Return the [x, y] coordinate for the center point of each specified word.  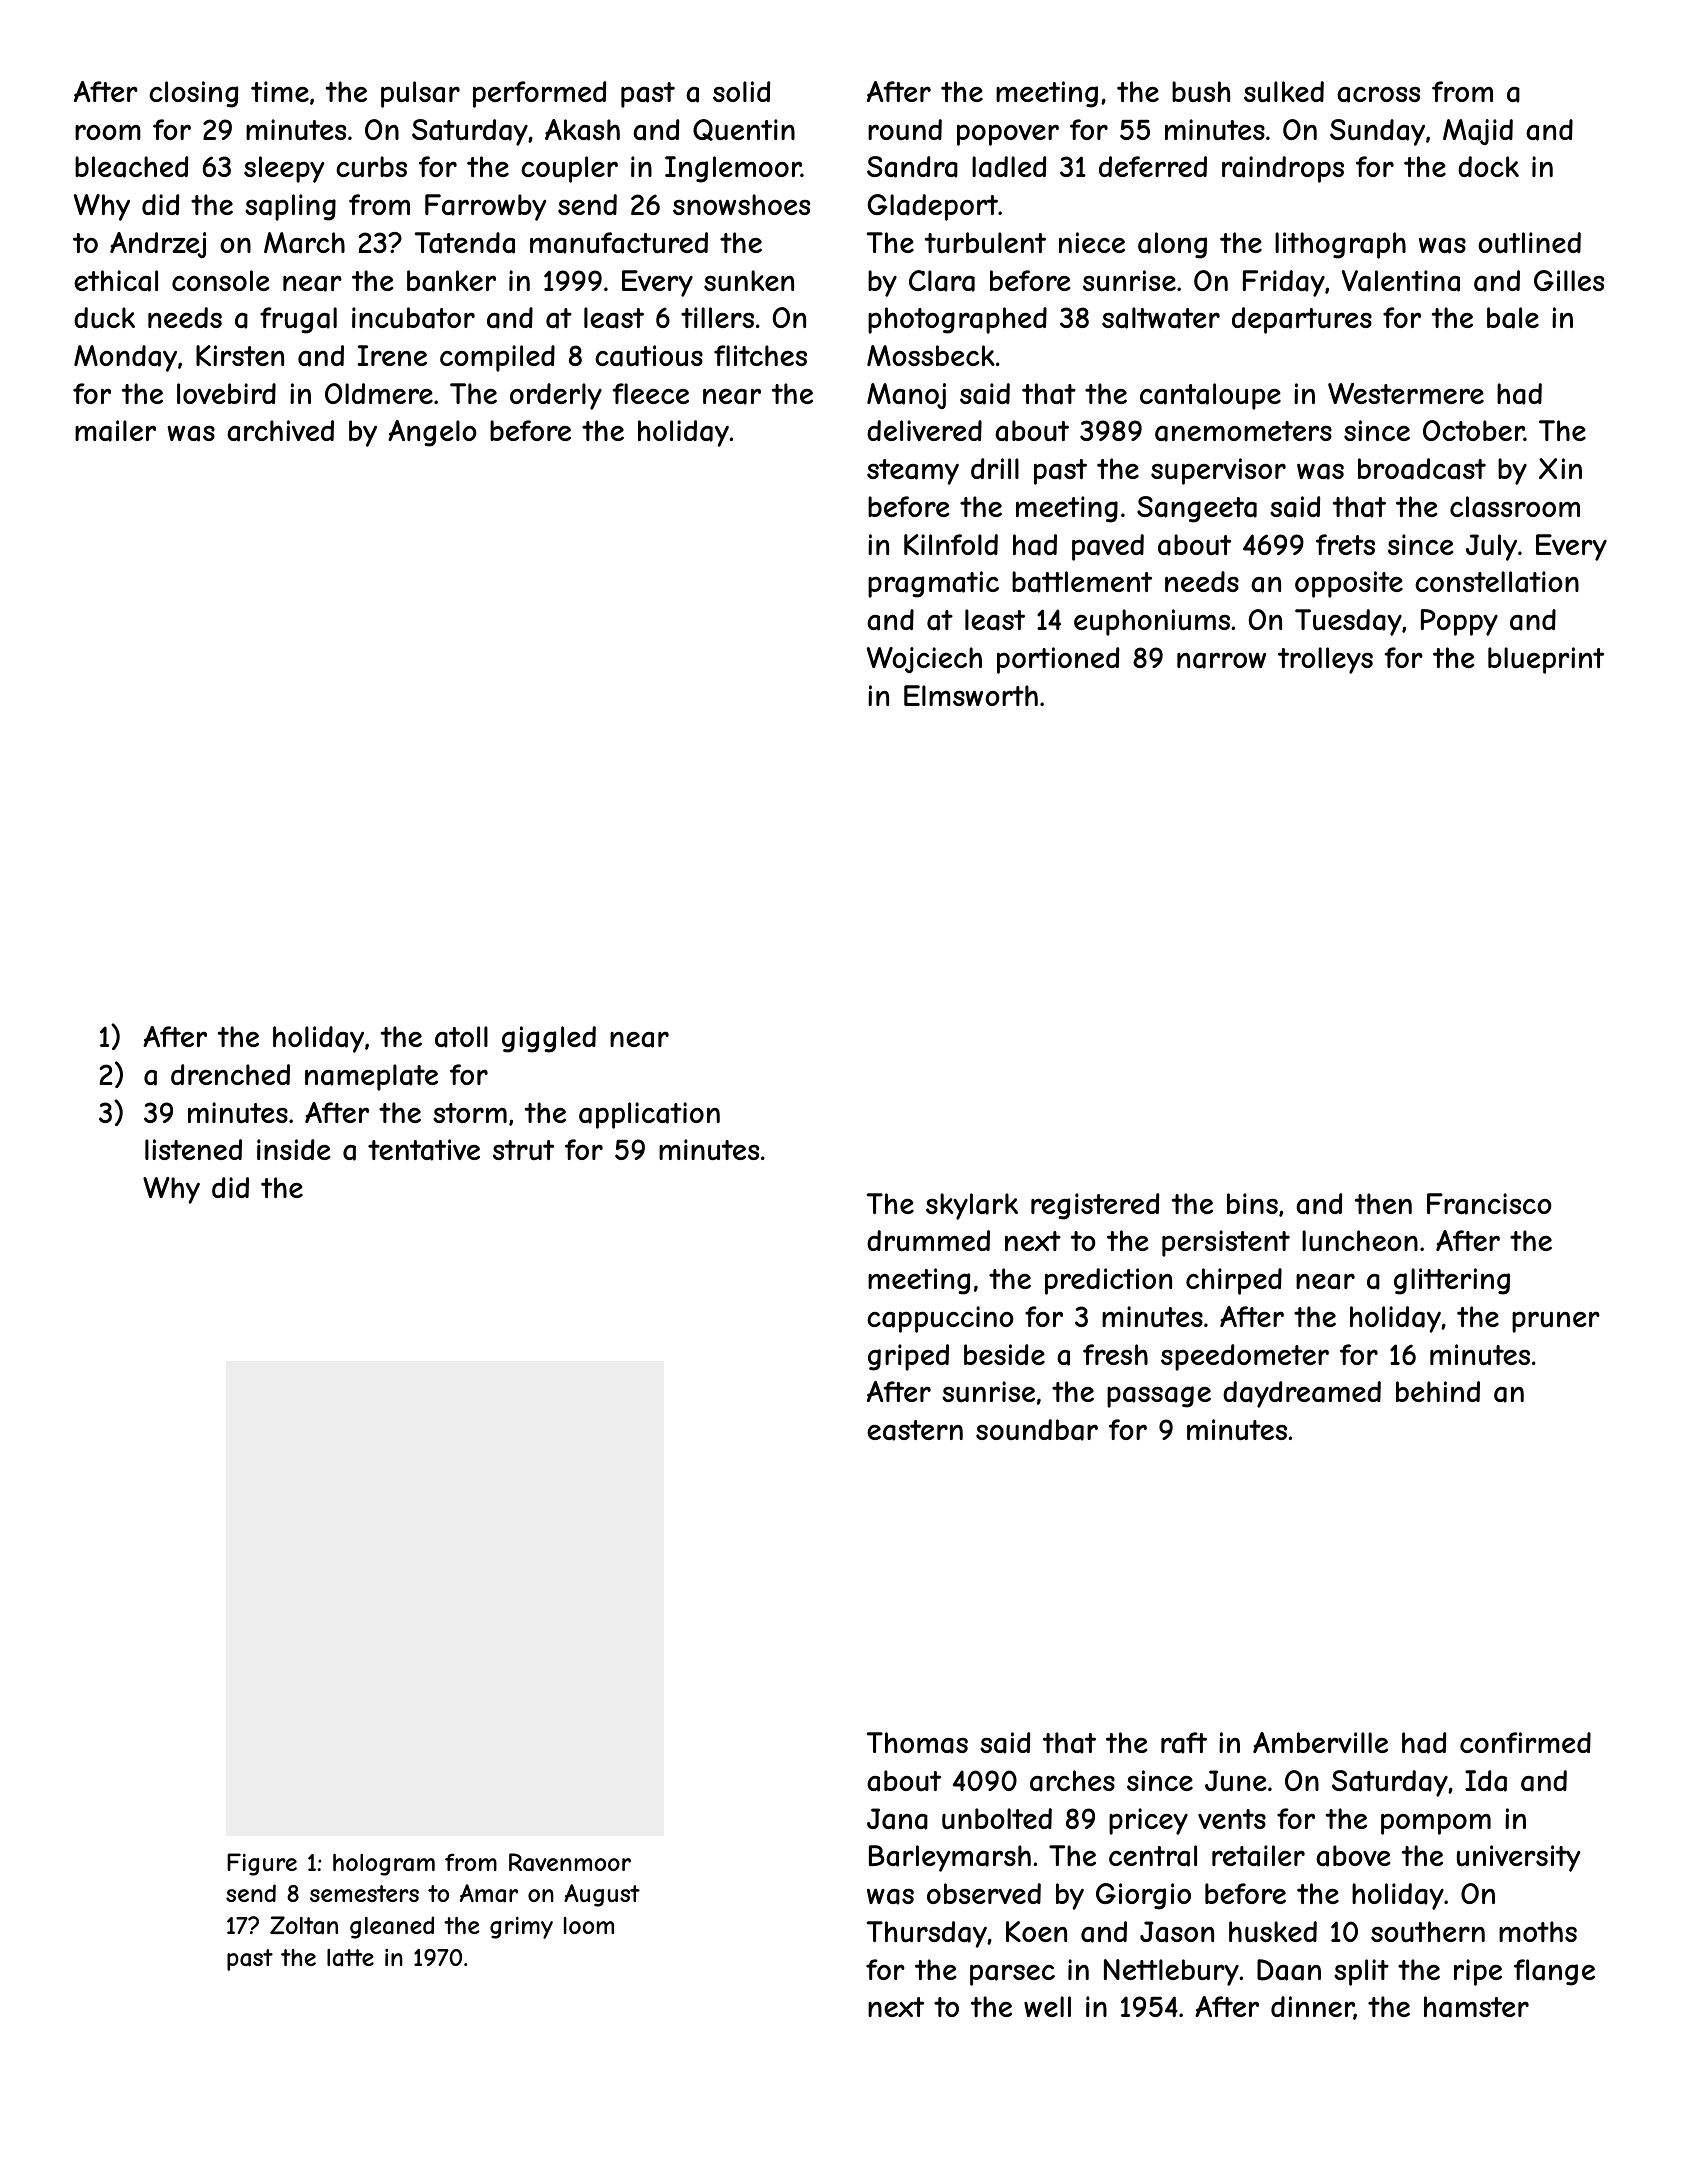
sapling [290, 207]
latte [350, 1958]
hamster [1476, 2007]
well [1047, 2006]
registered [1095, 1206]
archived [280, 431]
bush [1201, 91]
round [905, 129]
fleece [650, 393]
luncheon [1360, 1240]
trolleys [1325, 660]
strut [523, 1150]
